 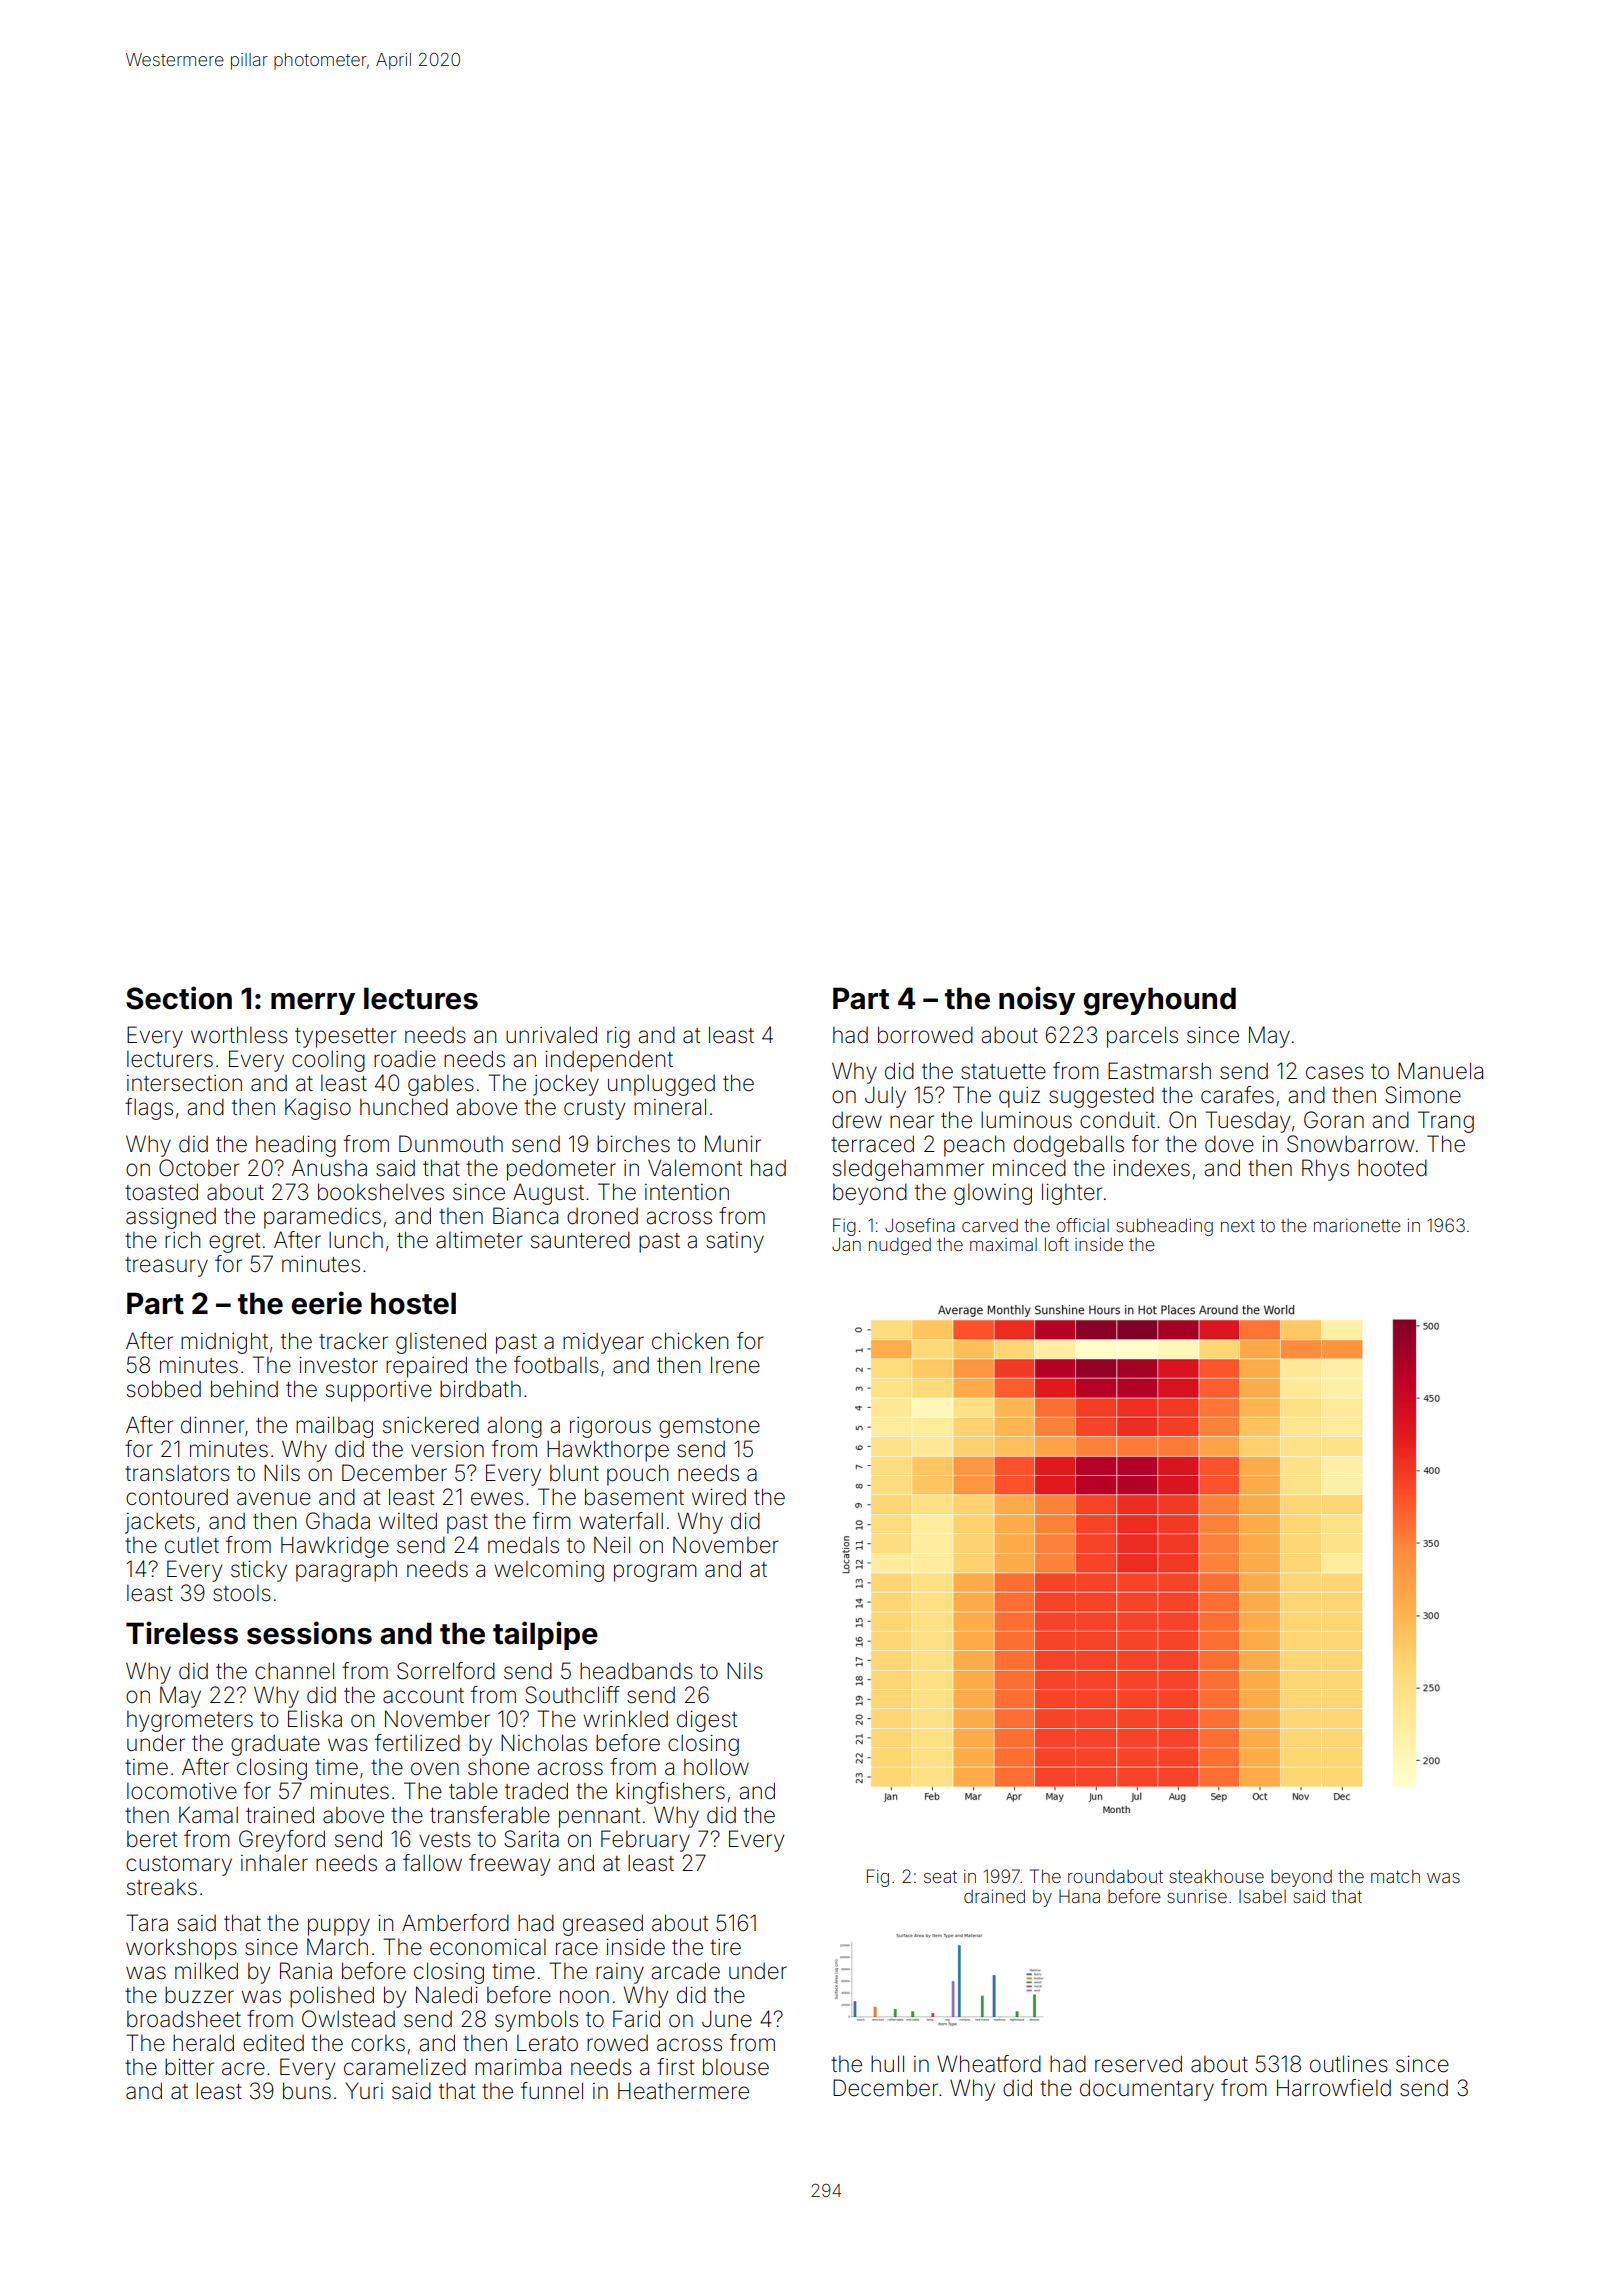 What do you see at coordinates (735, 1365) in the document?
I see `Irene` at bounding box center [735, 1365].
